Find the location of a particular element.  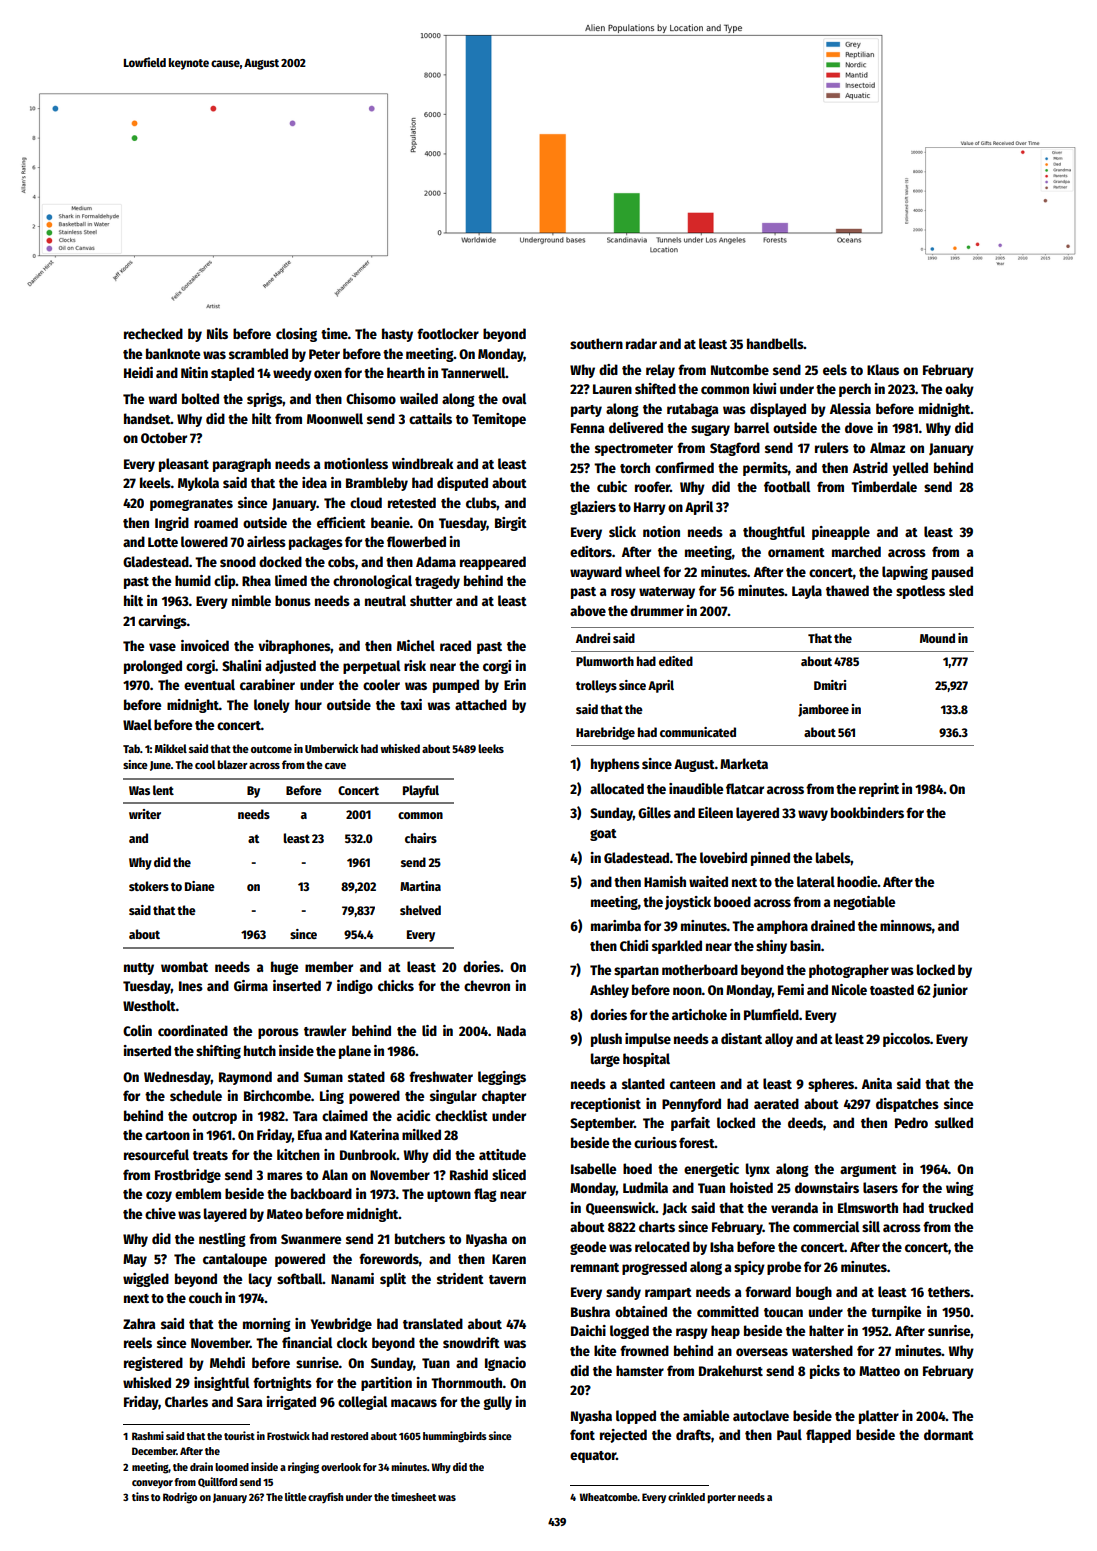

communicated is located at coordinates (698, 732).
